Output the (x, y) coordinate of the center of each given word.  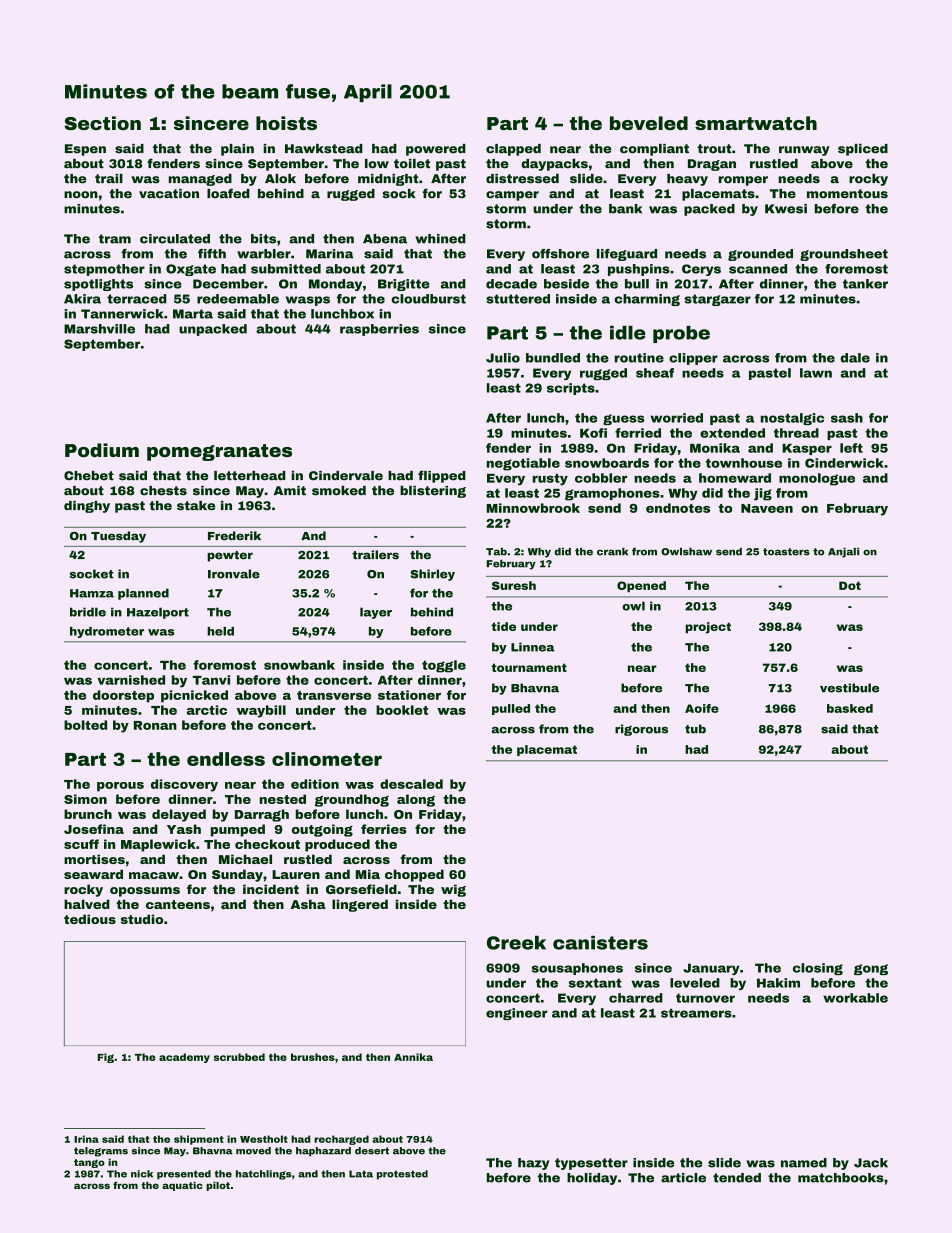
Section (102, 123)
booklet (402, 710)
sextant (595, 983)
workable (855, 998)
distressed (522, 179)
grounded (760, 255)
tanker (865, 284)
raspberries (379, 330)
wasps (308, 301)
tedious (90, 919)
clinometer (327, 759)
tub (695, 729)
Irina (86, 1139)
